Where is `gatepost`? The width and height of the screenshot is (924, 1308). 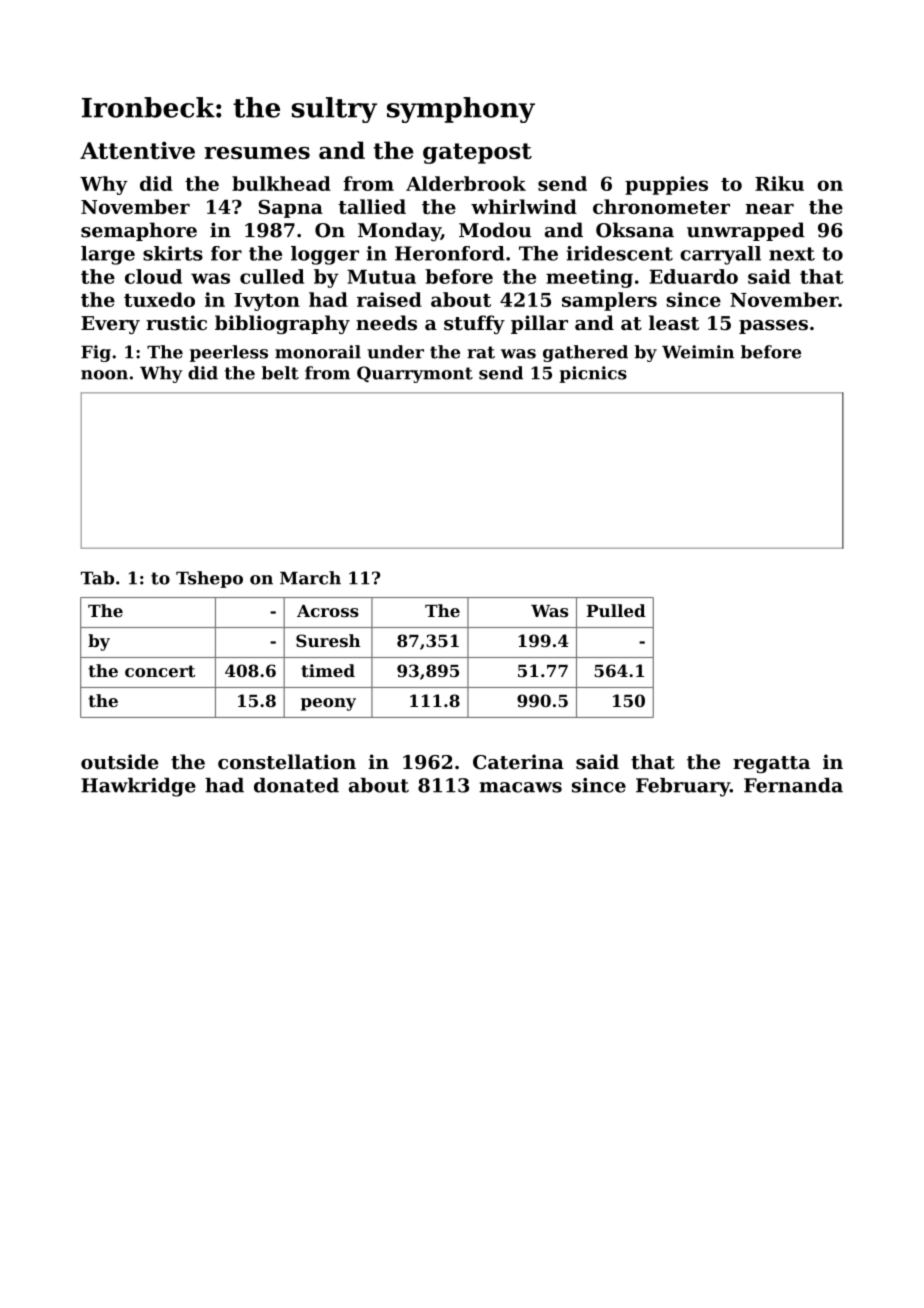
gatepost is located at coordinates (477, 153).
